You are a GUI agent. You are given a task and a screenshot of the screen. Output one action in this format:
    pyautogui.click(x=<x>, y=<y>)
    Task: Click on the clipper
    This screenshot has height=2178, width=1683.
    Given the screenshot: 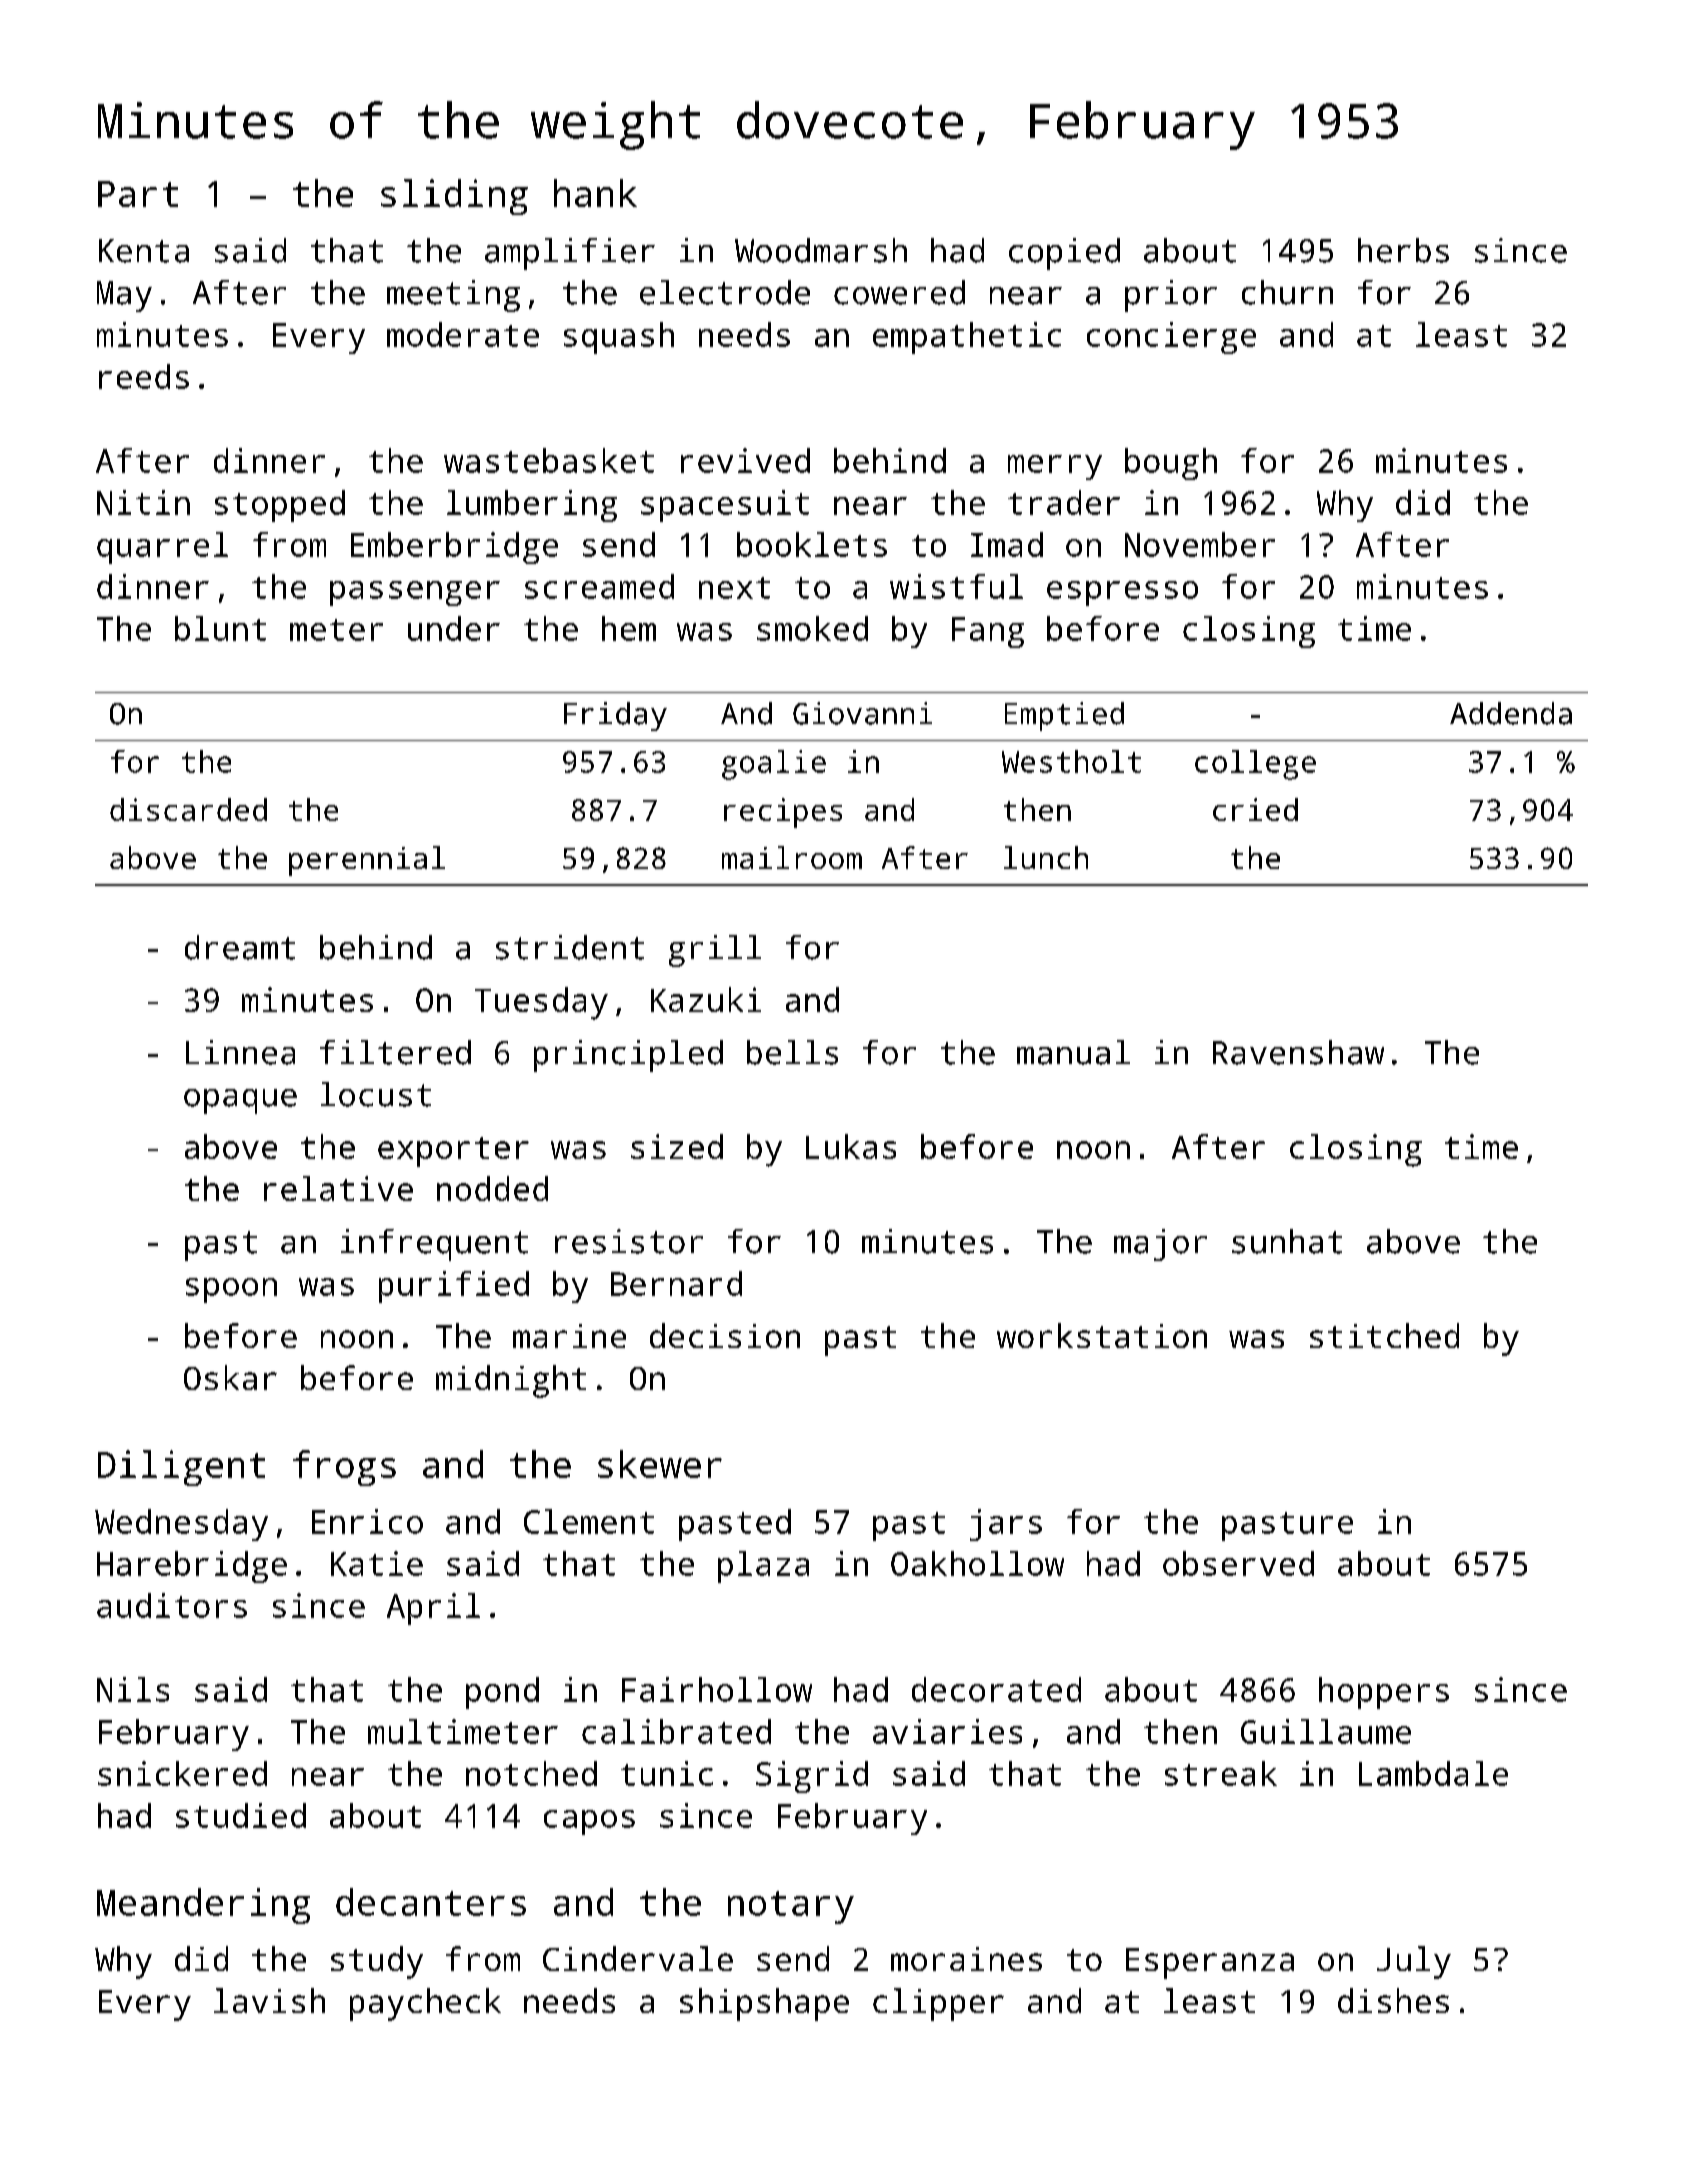 What is the action you would take?
    pyautogui.click(x=938, y=2004)
